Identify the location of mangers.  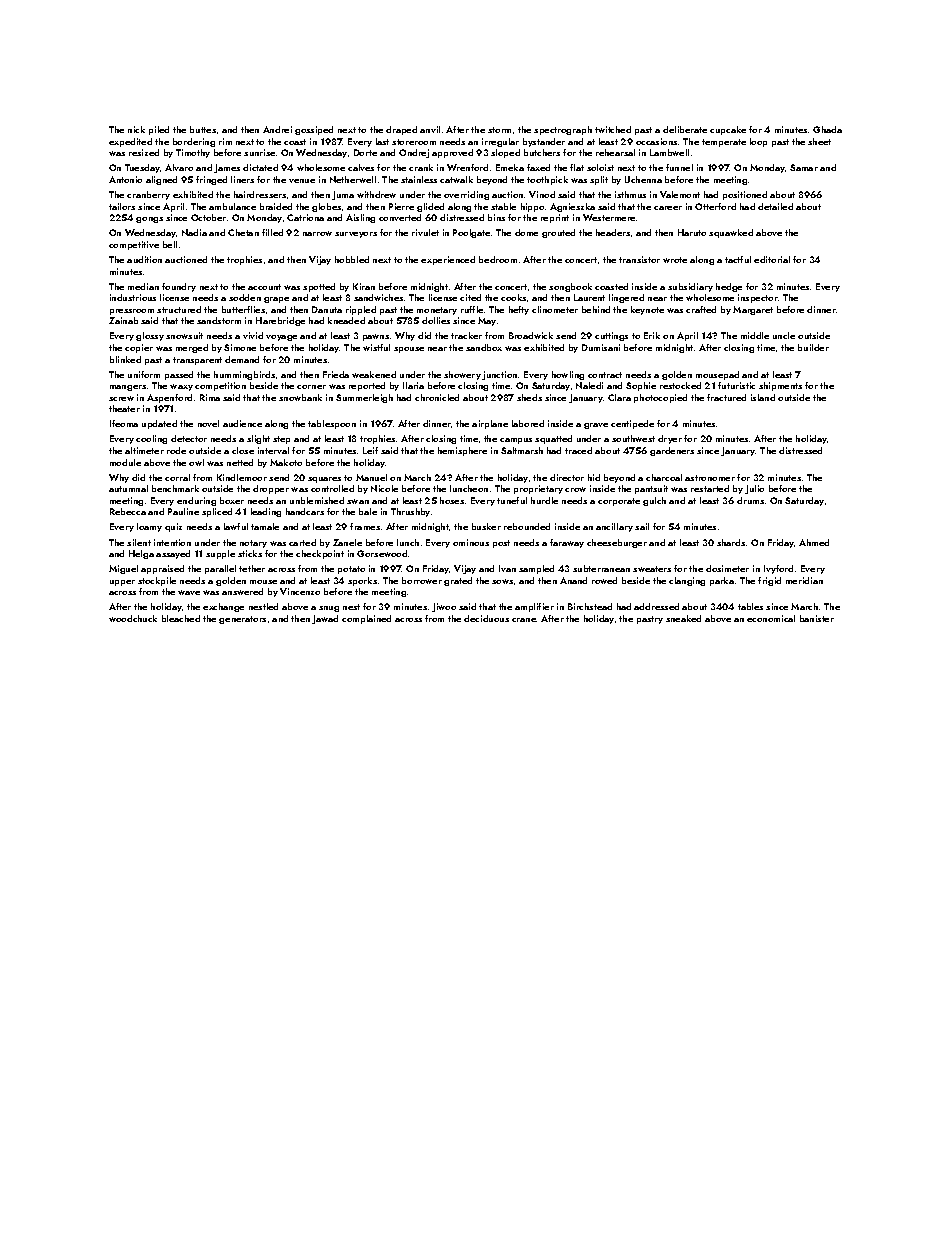
(128, 388).
